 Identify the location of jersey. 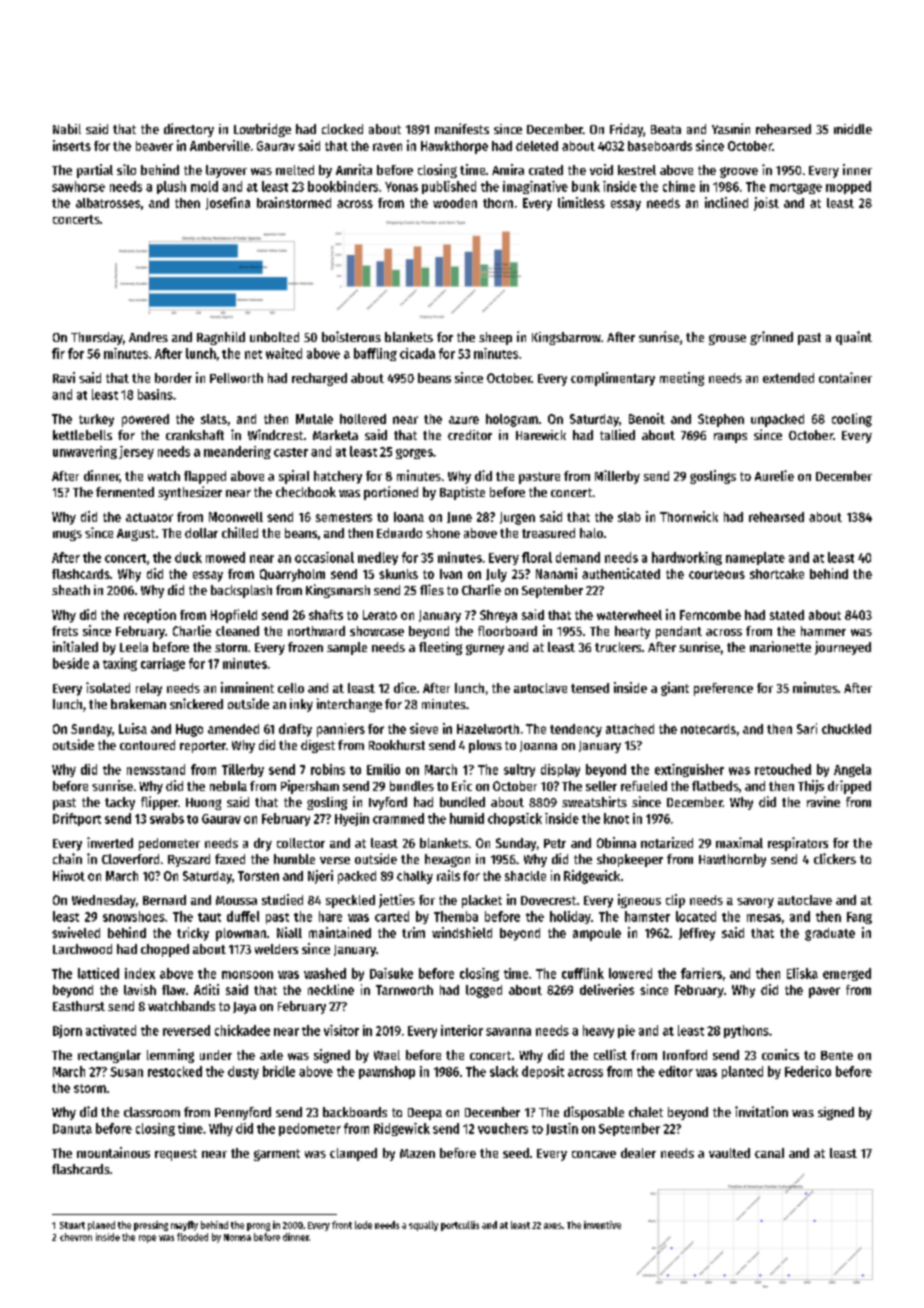
(136, 452).
